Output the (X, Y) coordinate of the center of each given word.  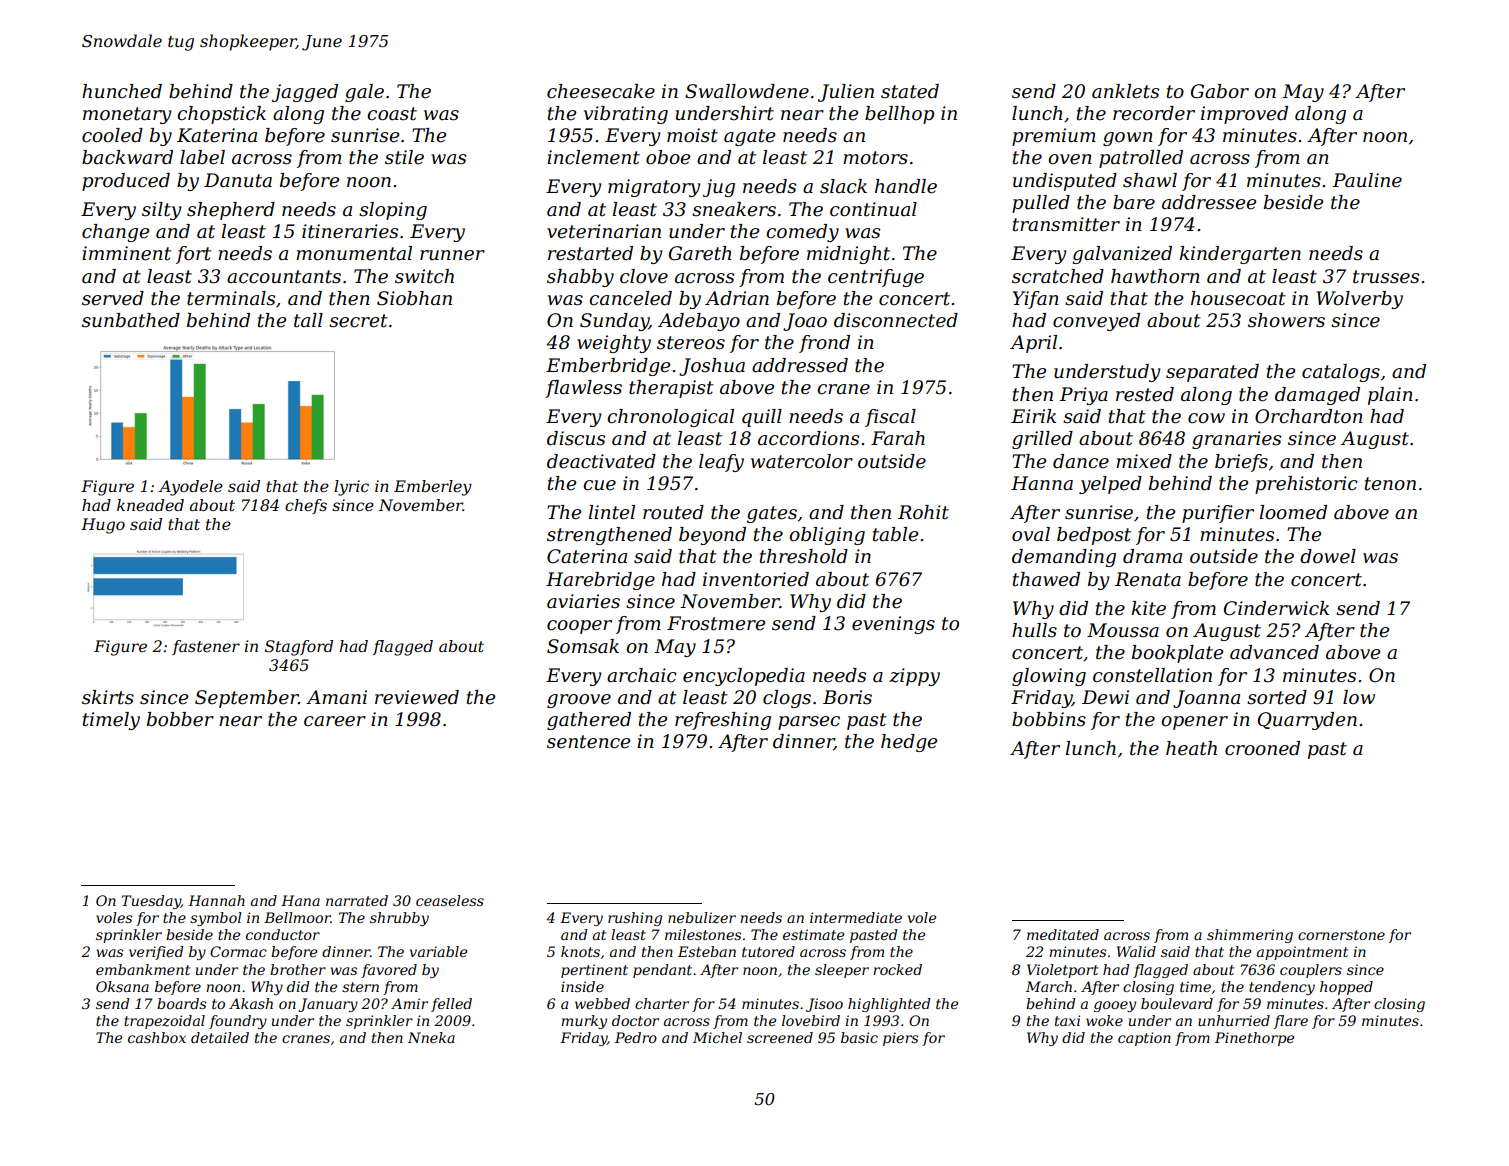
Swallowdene (747, 91)
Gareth (700, 253)
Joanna (1206, 699)
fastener (206, 647)
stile (404, 157)
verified (156, 953)
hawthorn (1155, 276)
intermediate (856, 917)
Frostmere (716, 623)
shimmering (1250, 936)
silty (161, 211)
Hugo (103, 526)
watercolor (802, 461)
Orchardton (1309, 416)
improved (1244, 115)
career (335, 721)
